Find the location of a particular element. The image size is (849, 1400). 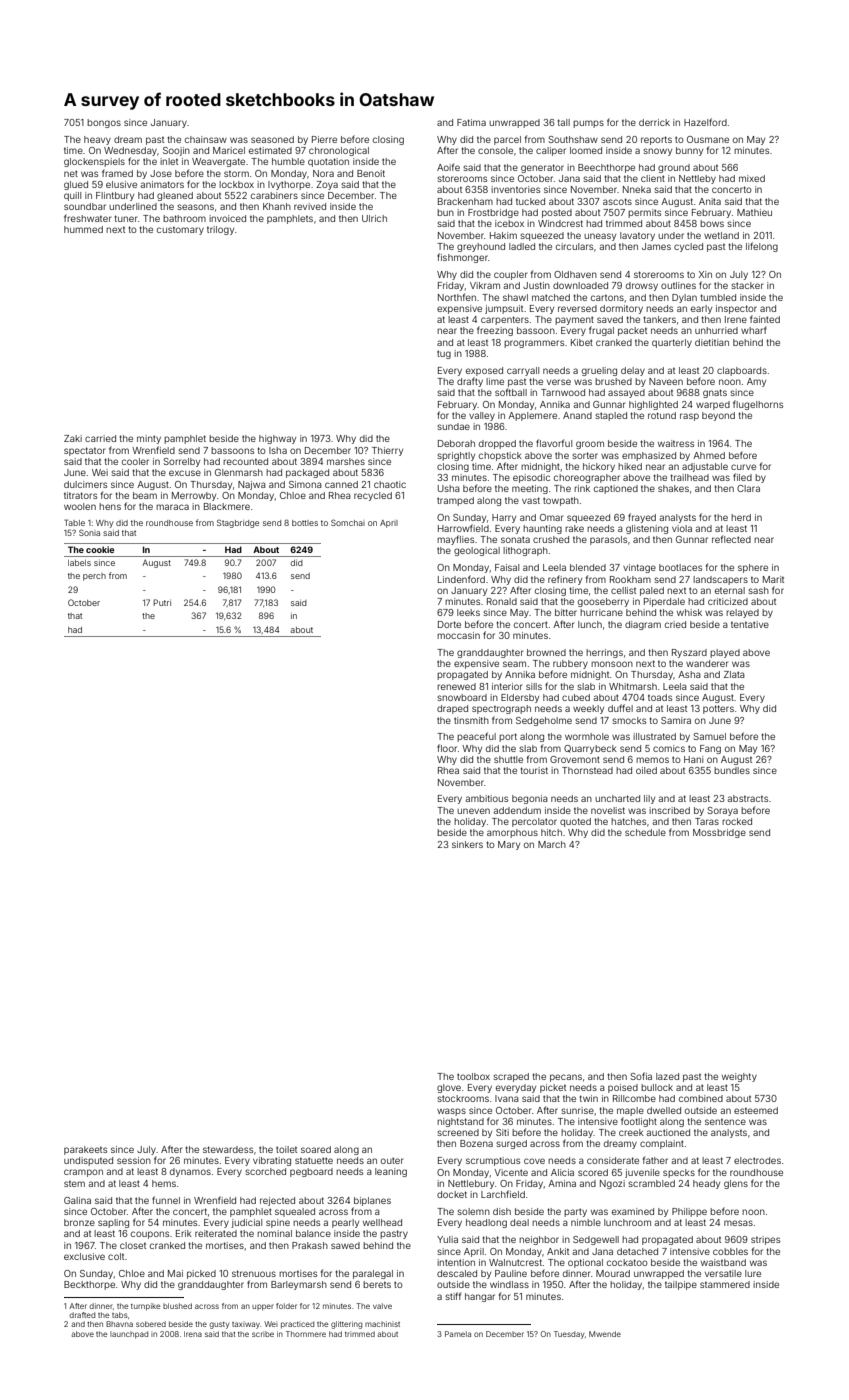

dynamos is located at coordinates (190, 1172).
